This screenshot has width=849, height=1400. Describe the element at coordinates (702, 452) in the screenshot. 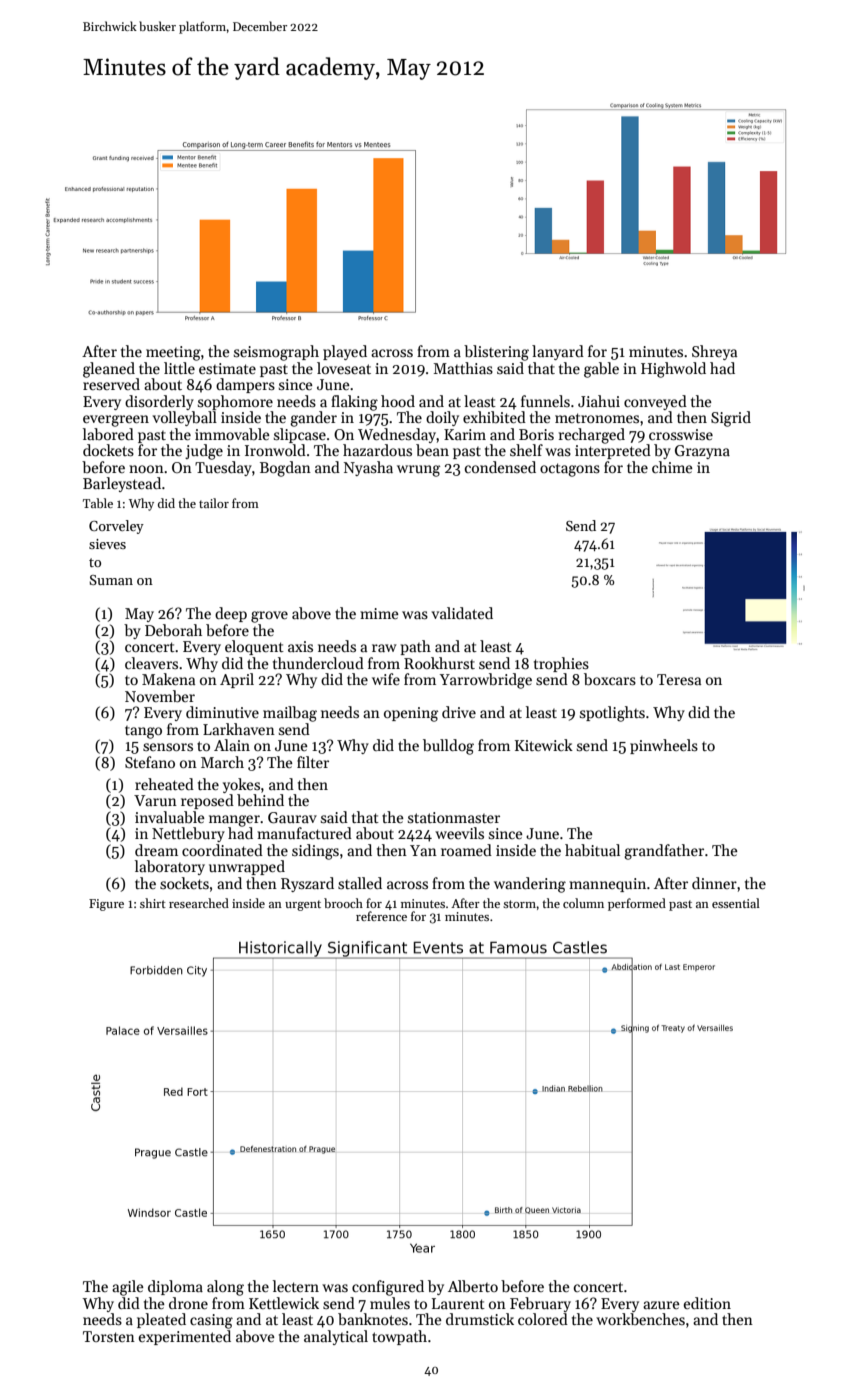

I see `Grazyna` at that location.
